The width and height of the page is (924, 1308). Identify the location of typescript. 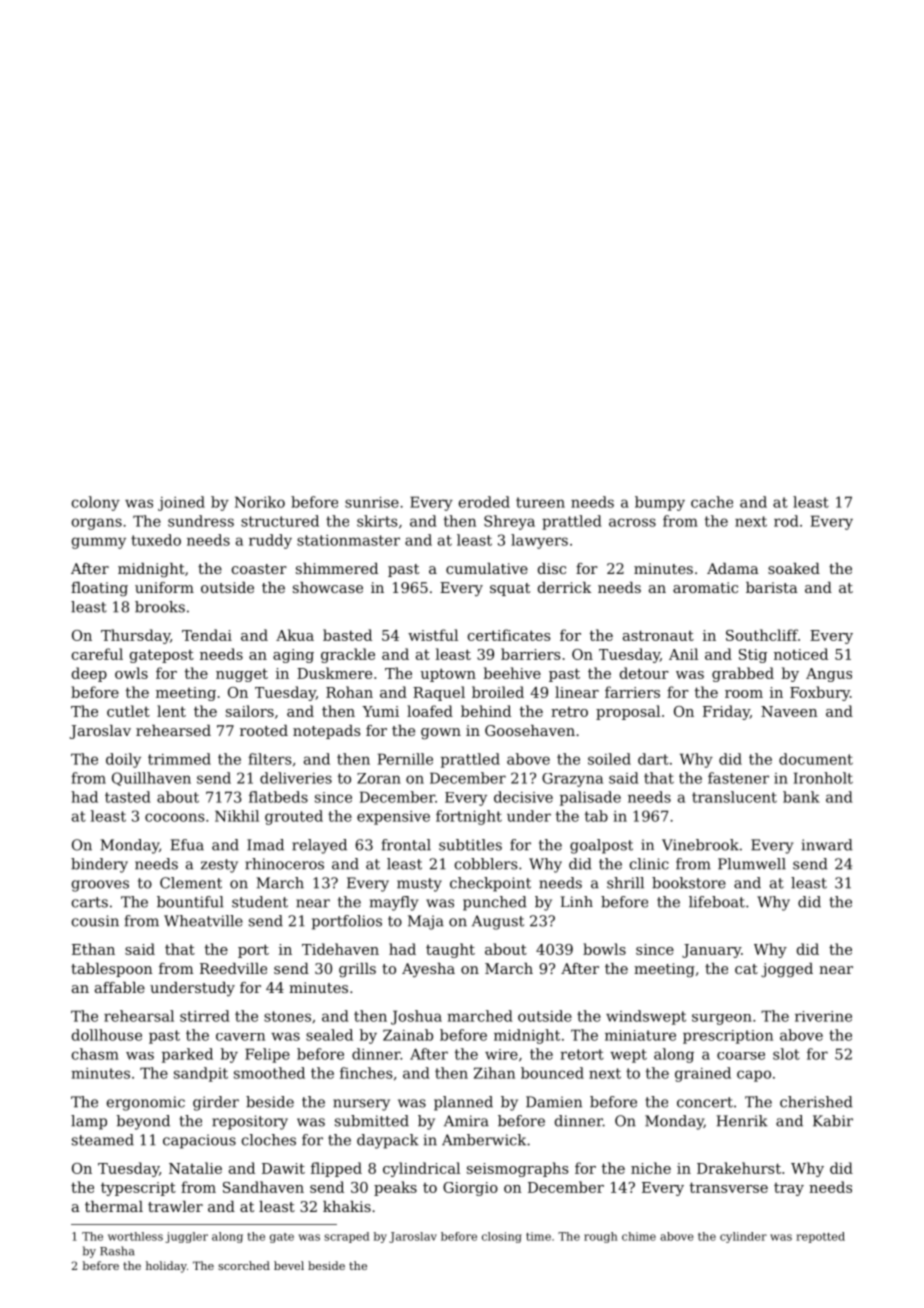
(138, 1189).
